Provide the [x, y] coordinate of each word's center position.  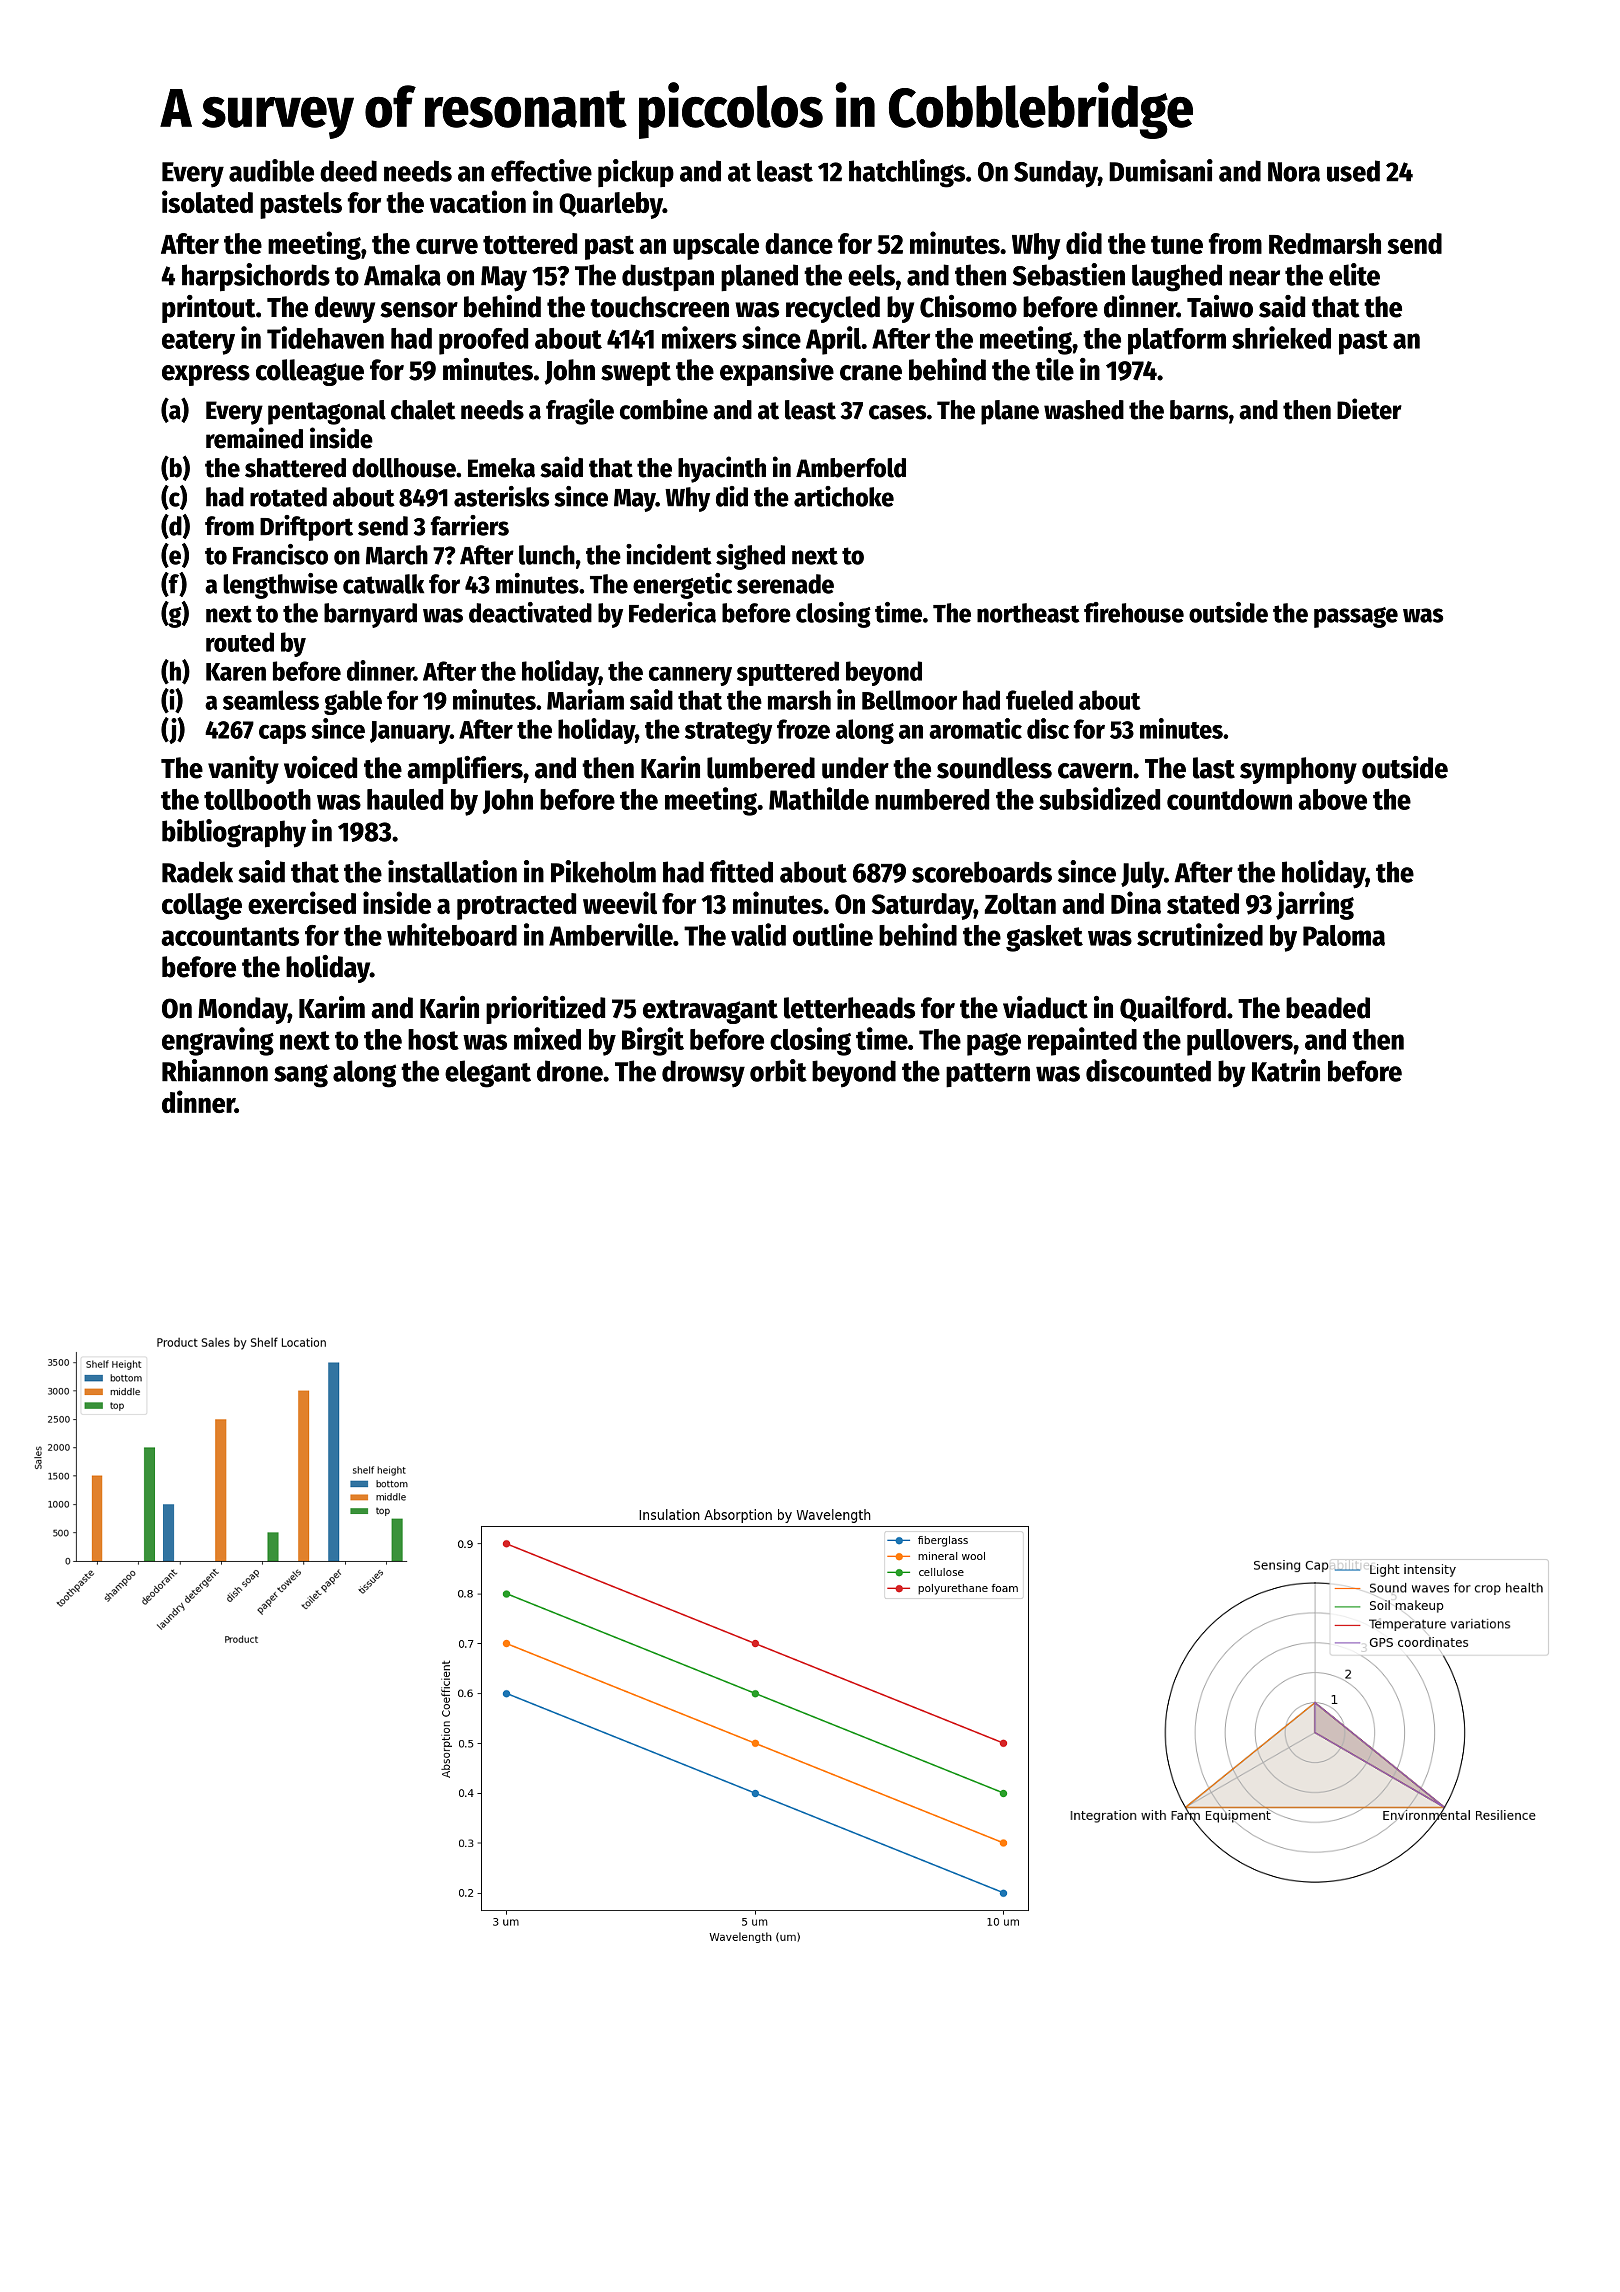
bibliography [234, 833]
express [206, 375]
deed [348, 171]
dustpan [668, 278]
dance [799, 243]
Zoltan [1020, 903]
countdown [1229, 799]
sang [301, 1076]
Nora [1294, 172]
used [1353, 171]
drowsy [703, 1074]
